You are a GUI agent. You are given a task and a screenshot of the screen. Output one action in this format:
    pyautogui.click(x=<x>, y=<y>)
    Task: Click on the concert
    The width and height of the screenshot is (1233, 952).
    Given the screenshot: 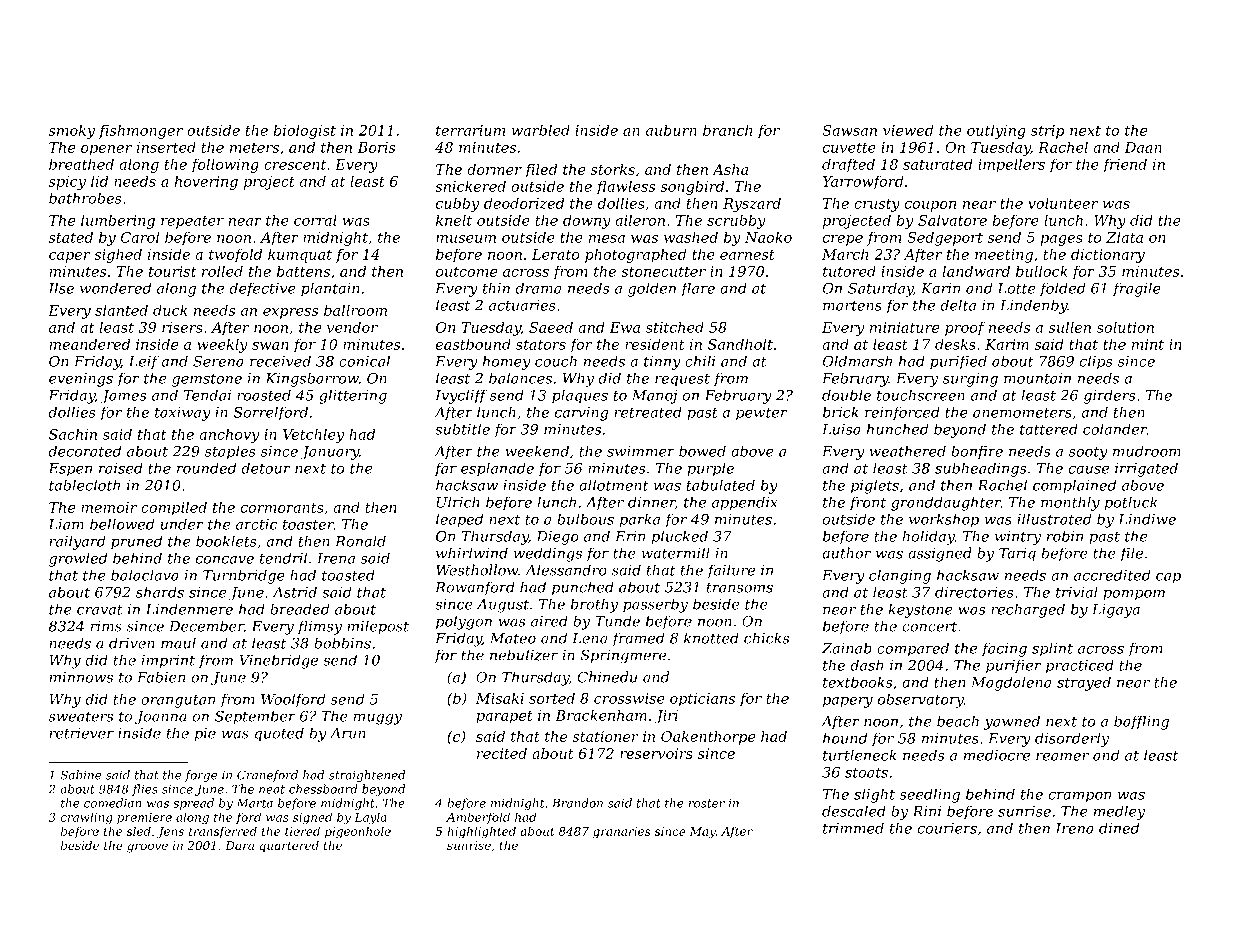 What is the action you would take?
    pyautogui.click(x=929, y=626)
